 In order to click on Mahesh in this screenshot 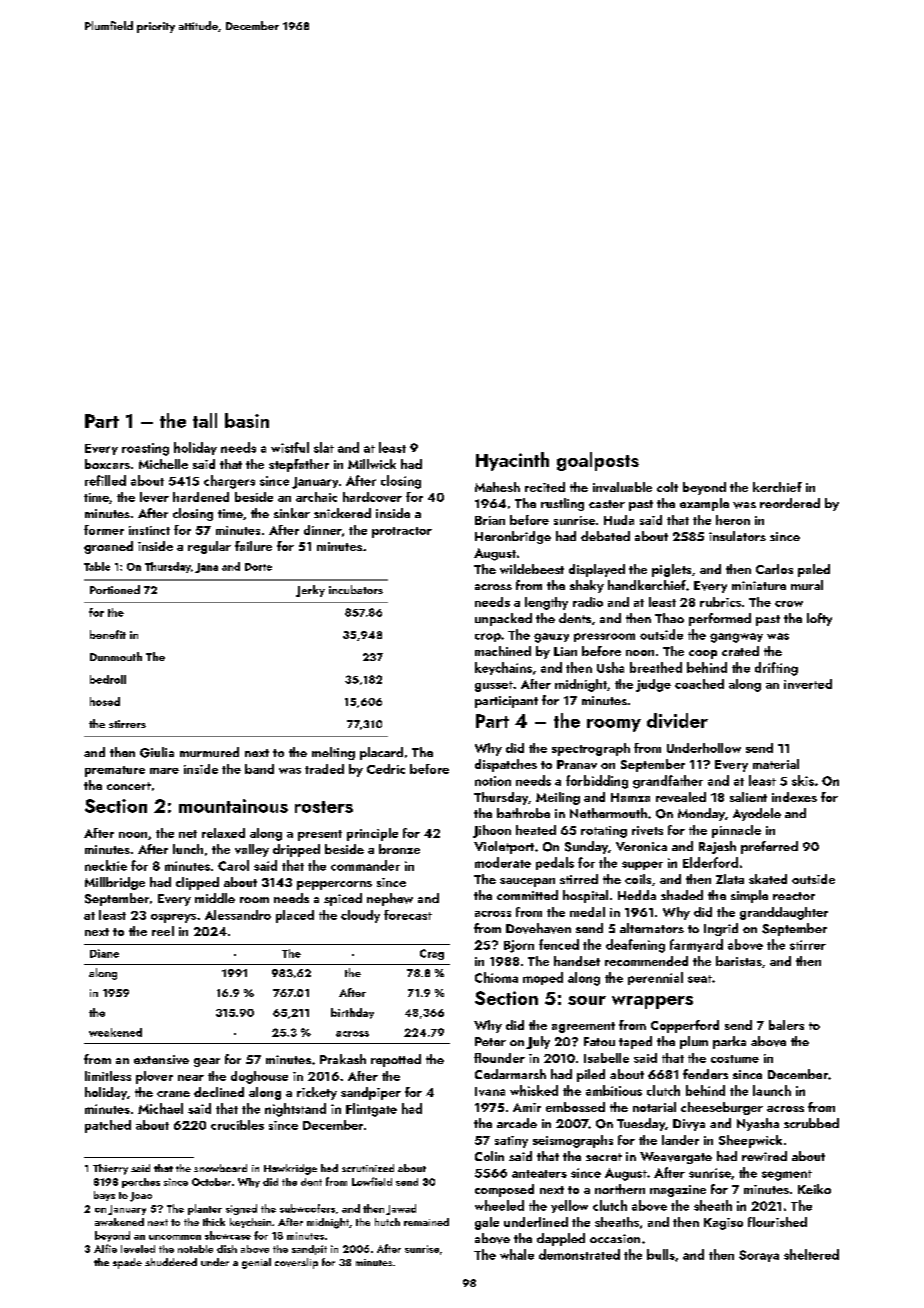, I will do `click(497, 487)`.
